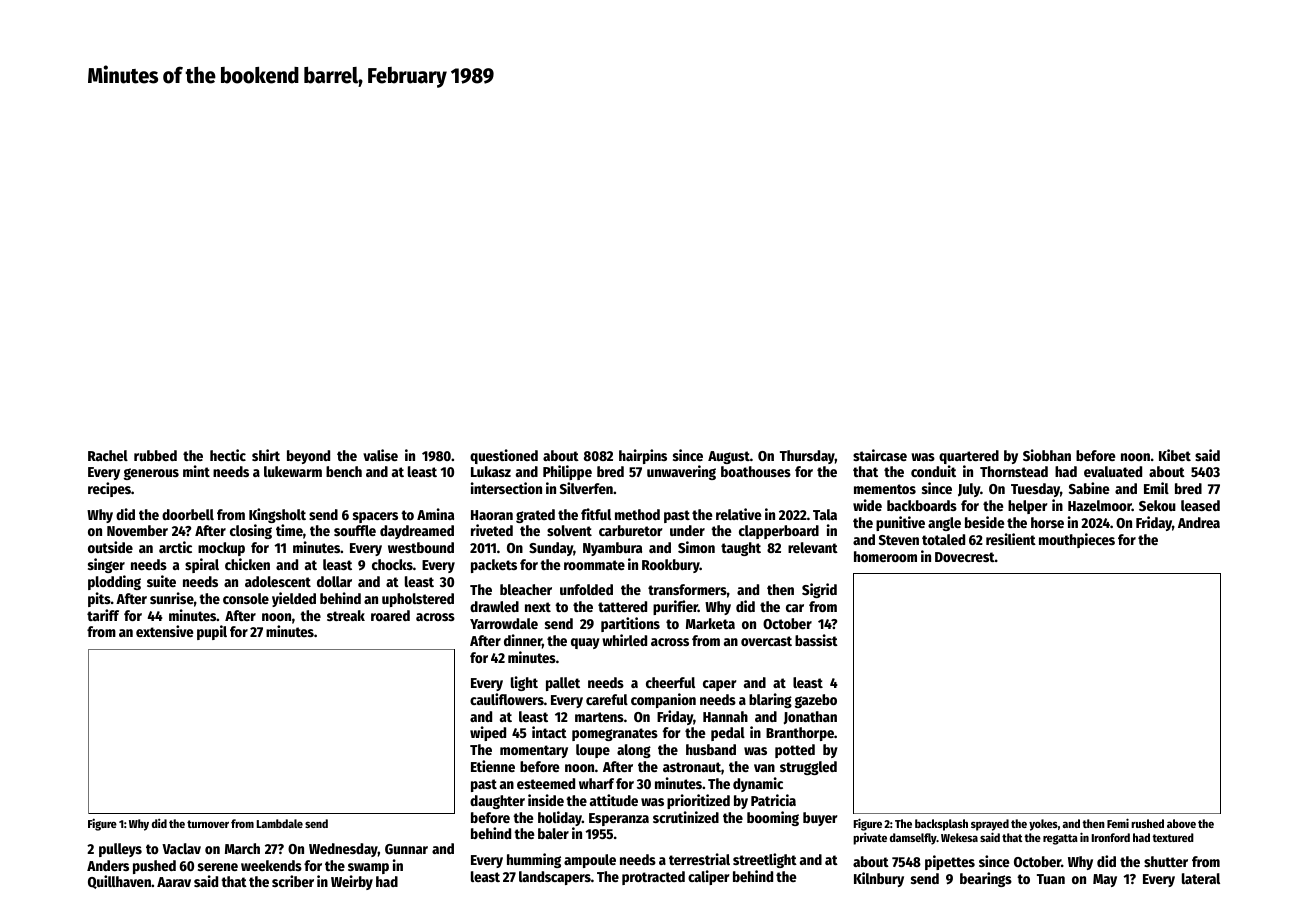  Describe the element at coordinates (1105, 880) in the screenshot. I see `May` at that location.
